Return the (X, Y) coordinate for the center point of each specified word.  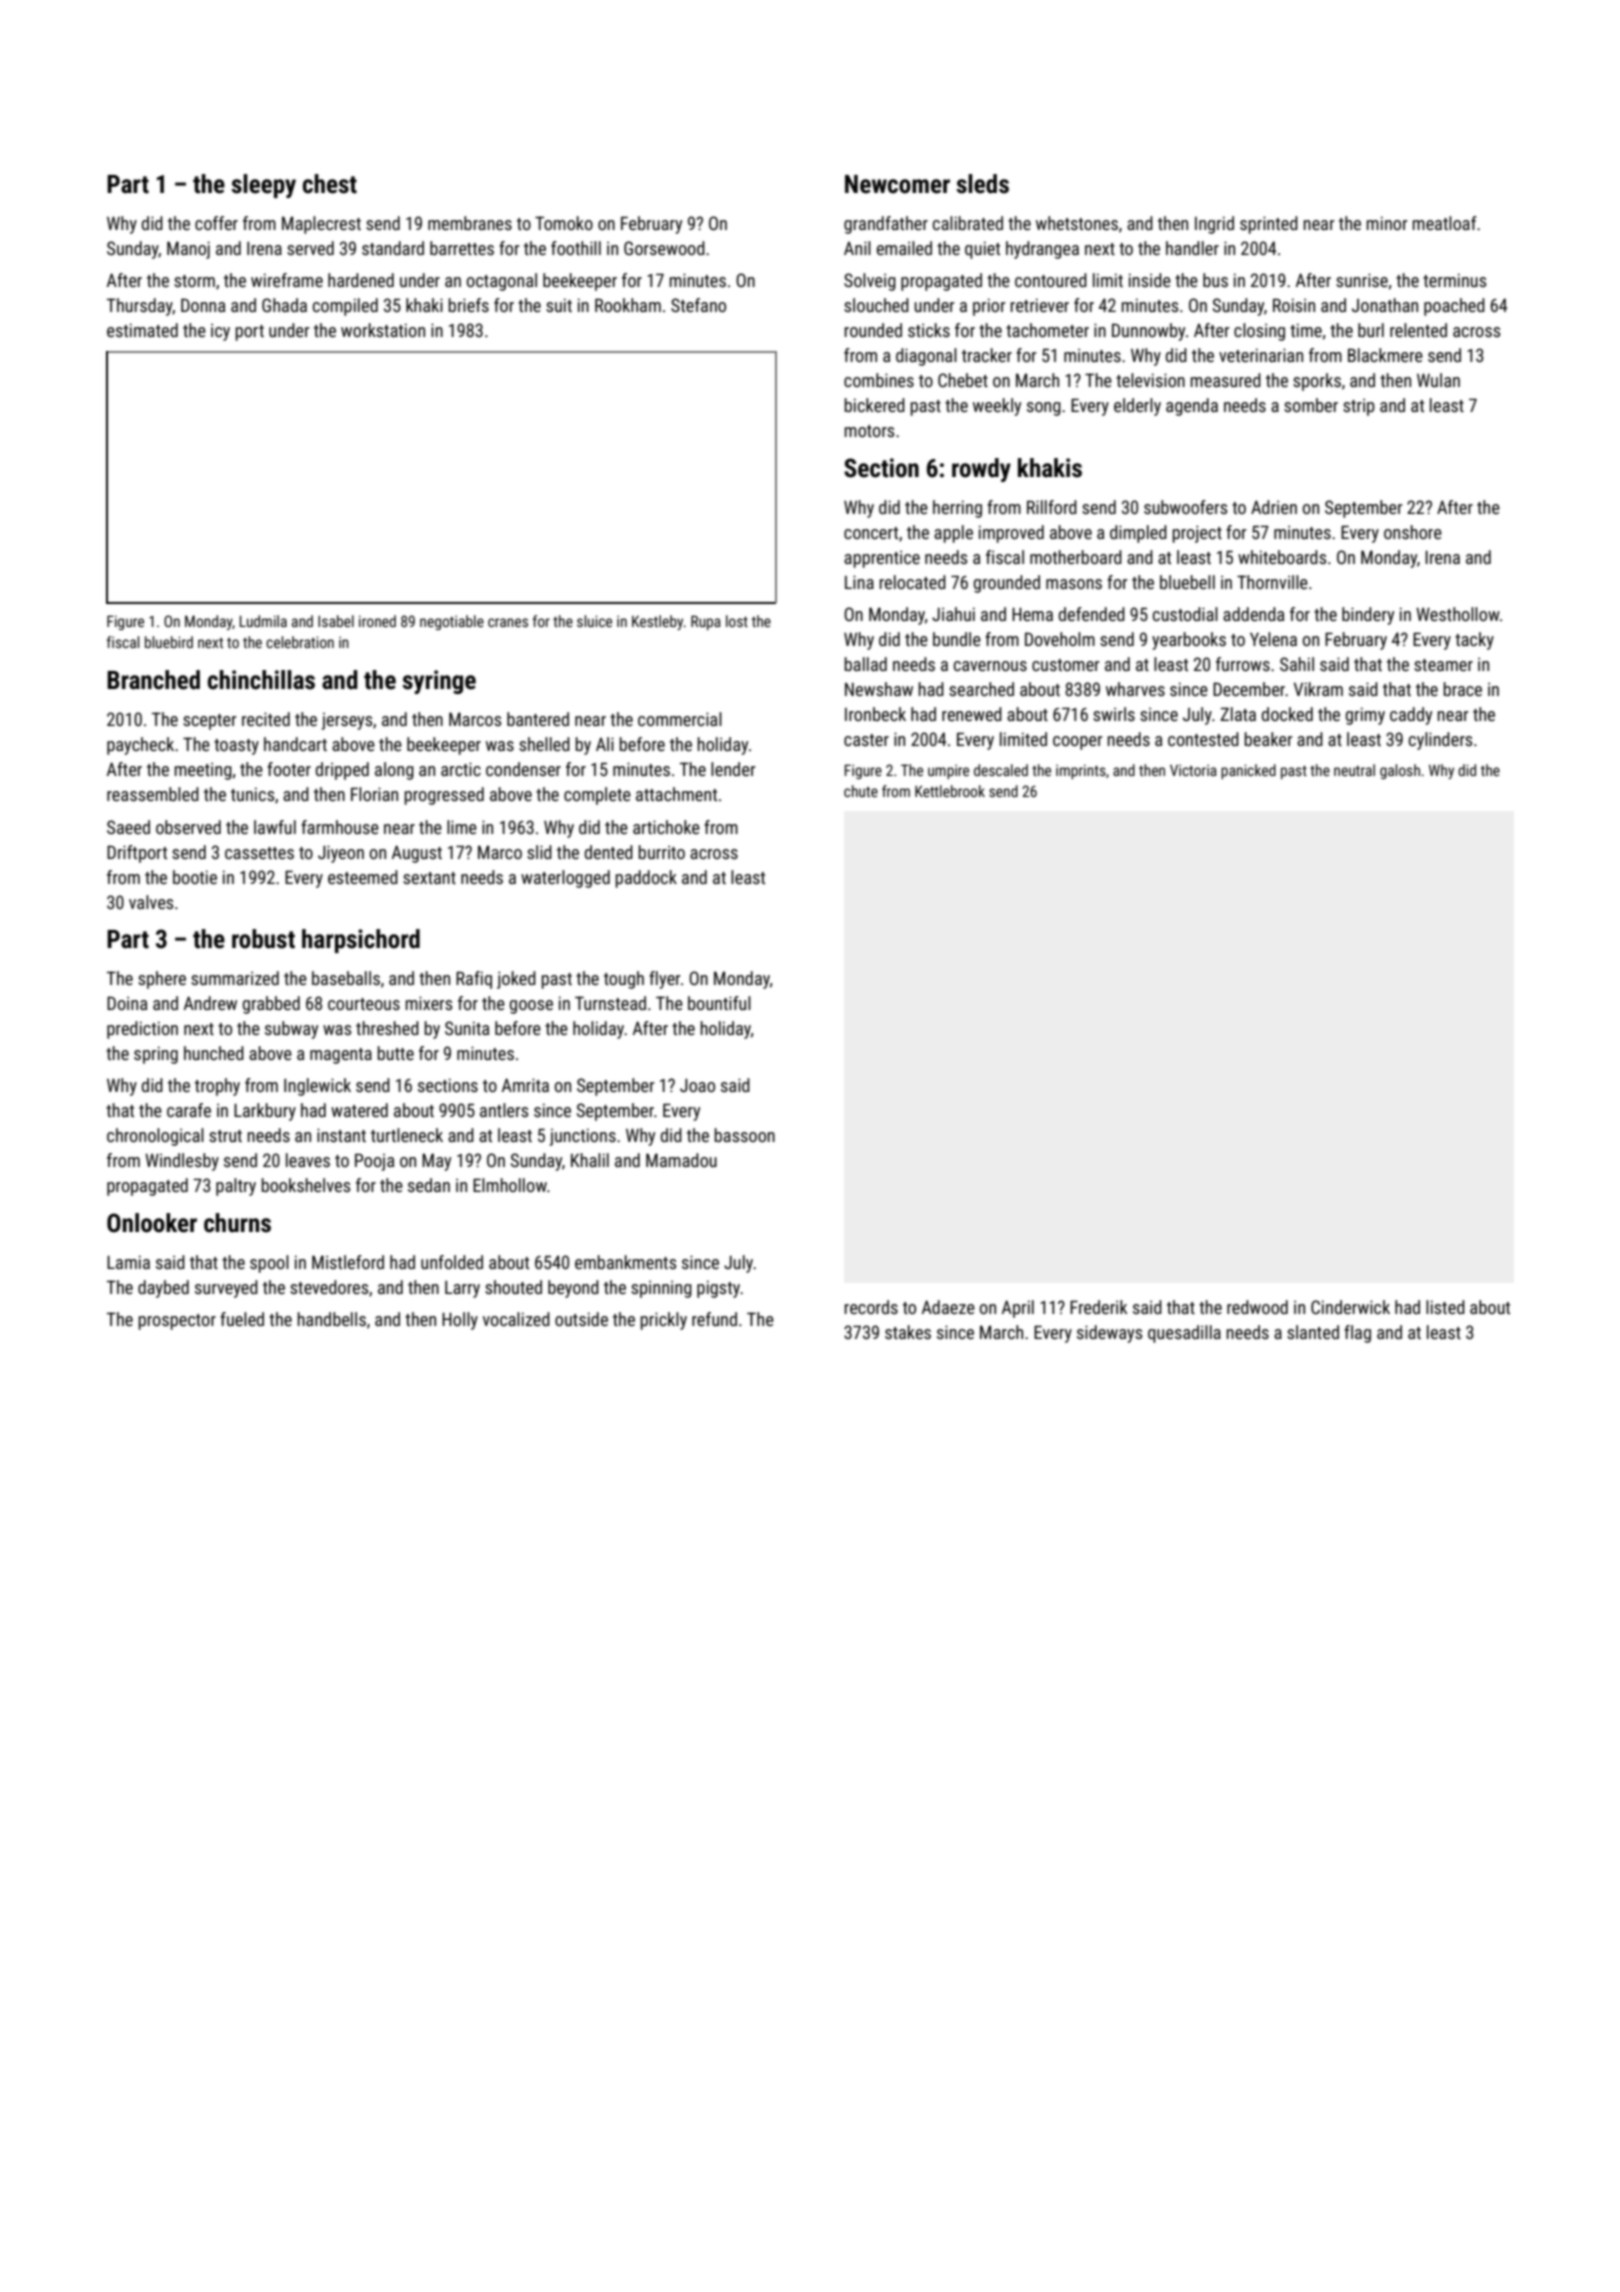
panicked (1248, 771)
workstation (383, 330)
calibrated (968, 223)
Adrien (1274, 507)
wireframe (287, 280)
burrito (662, 852)
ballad (866, 664)
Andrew (210, 1003)
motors (869, 431)
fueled (242, 1319)
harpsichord (361, 941)
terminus (1454, 280)
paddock (646, 879)
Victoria (1193, 770)
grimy (1365, 716)
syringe (439, 682)
